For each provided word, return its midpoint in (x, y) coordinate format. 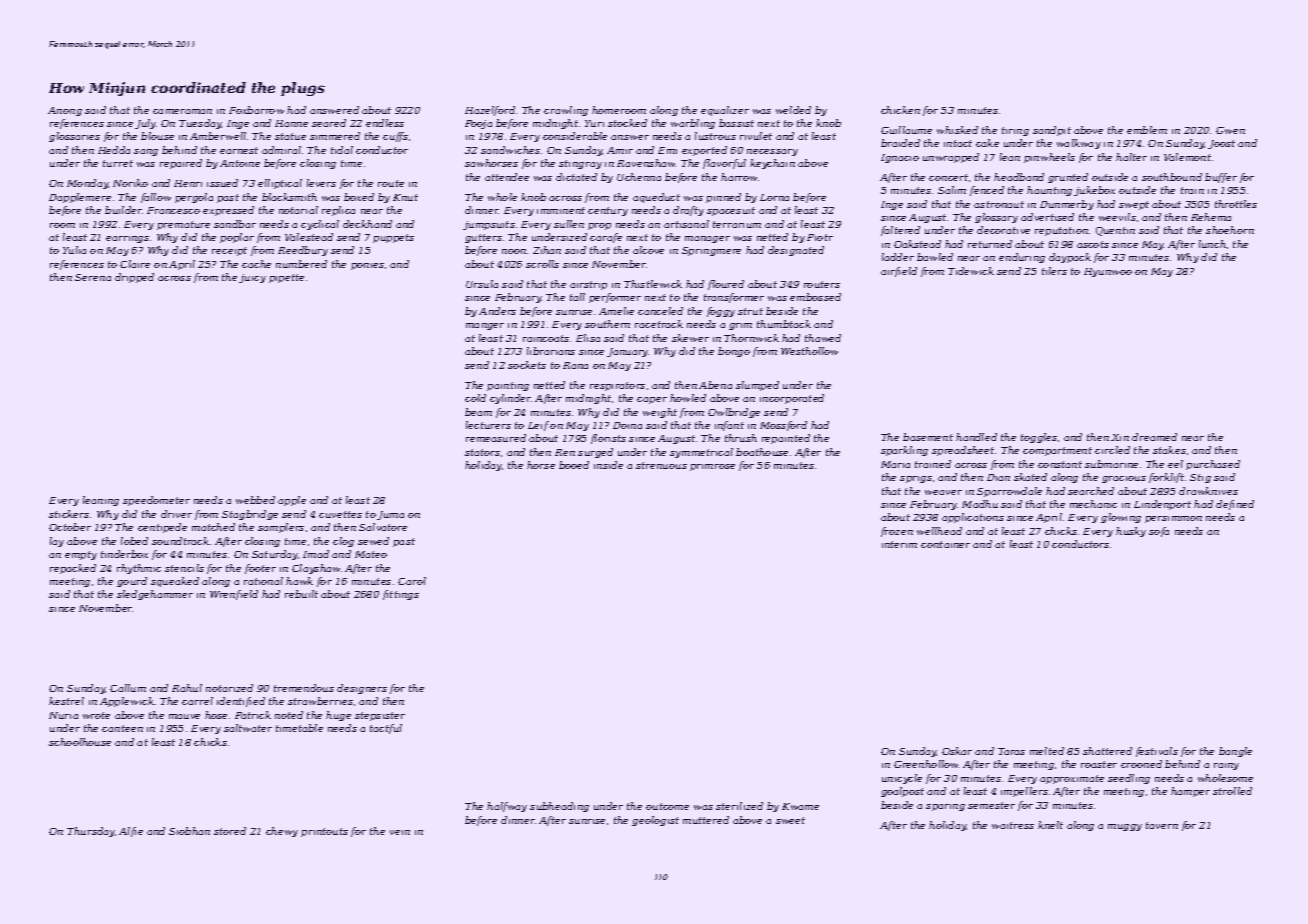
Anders (497, 311)
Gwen (1230, 130)
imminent (561, 210)
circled (1112, 450)
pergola (194, 198)
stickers (69, 514)
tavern (1162, 825)
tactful (386, 729)
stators (482, 452)
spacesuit (731, 211)
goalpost (902, 792)
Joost (1221, 144)
